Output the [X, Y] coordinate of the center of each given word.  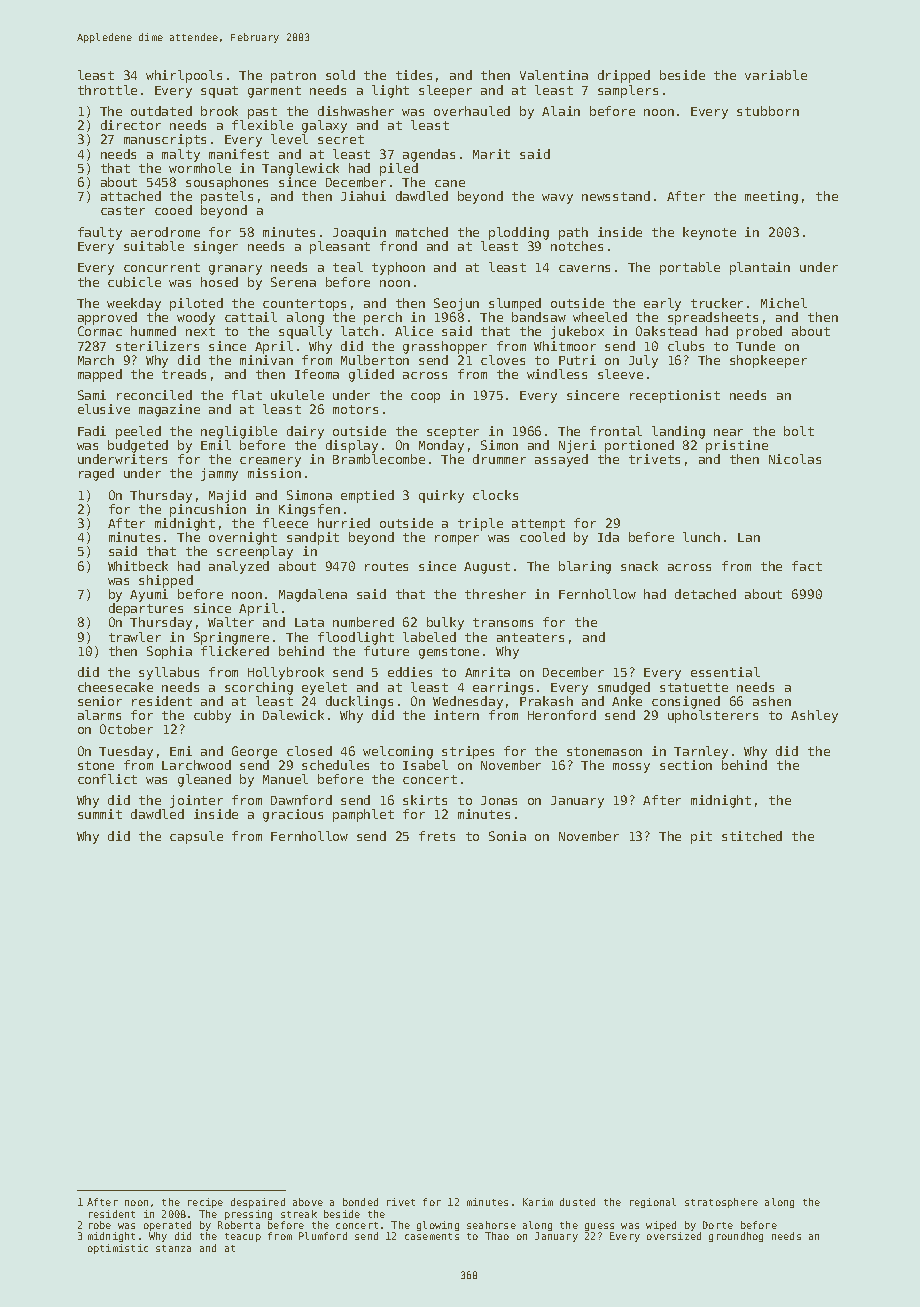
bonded [360, 1202]
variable [776, 75]
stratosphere [721, 1203]
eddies [410, 672]
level [289, 139]
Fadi [92, 431]
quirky [441, 496]
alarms [99, 715]
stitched [752, 836]
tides [414, 75]
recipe [205, 1203]
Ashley [814, 716]
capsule [196, 837]
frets [437, 836]
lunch [701, 537]
